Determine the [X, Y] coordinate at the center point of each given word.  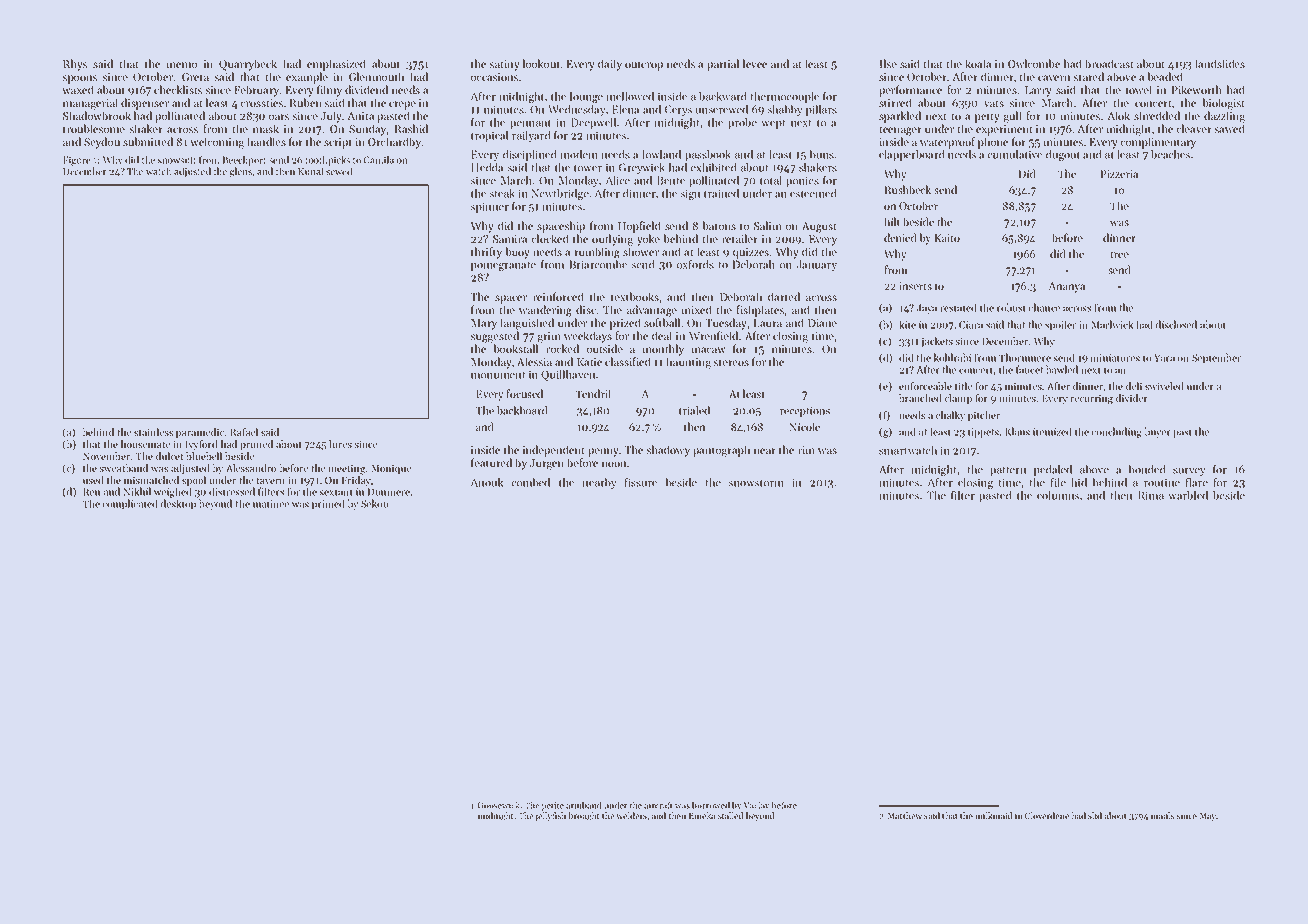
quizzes [751, 253]
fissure [640, 482]
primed [328, 504]
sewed [339, 171]
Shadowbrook [97, 115]
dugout [1063, 155]
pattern [1008, 471]
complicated [130, 504]
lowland [661, 154]
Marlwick [1112, 324]
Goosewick [498, 805]
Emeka [702, 815]
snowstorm [756, 483]
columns [1058, 495]
